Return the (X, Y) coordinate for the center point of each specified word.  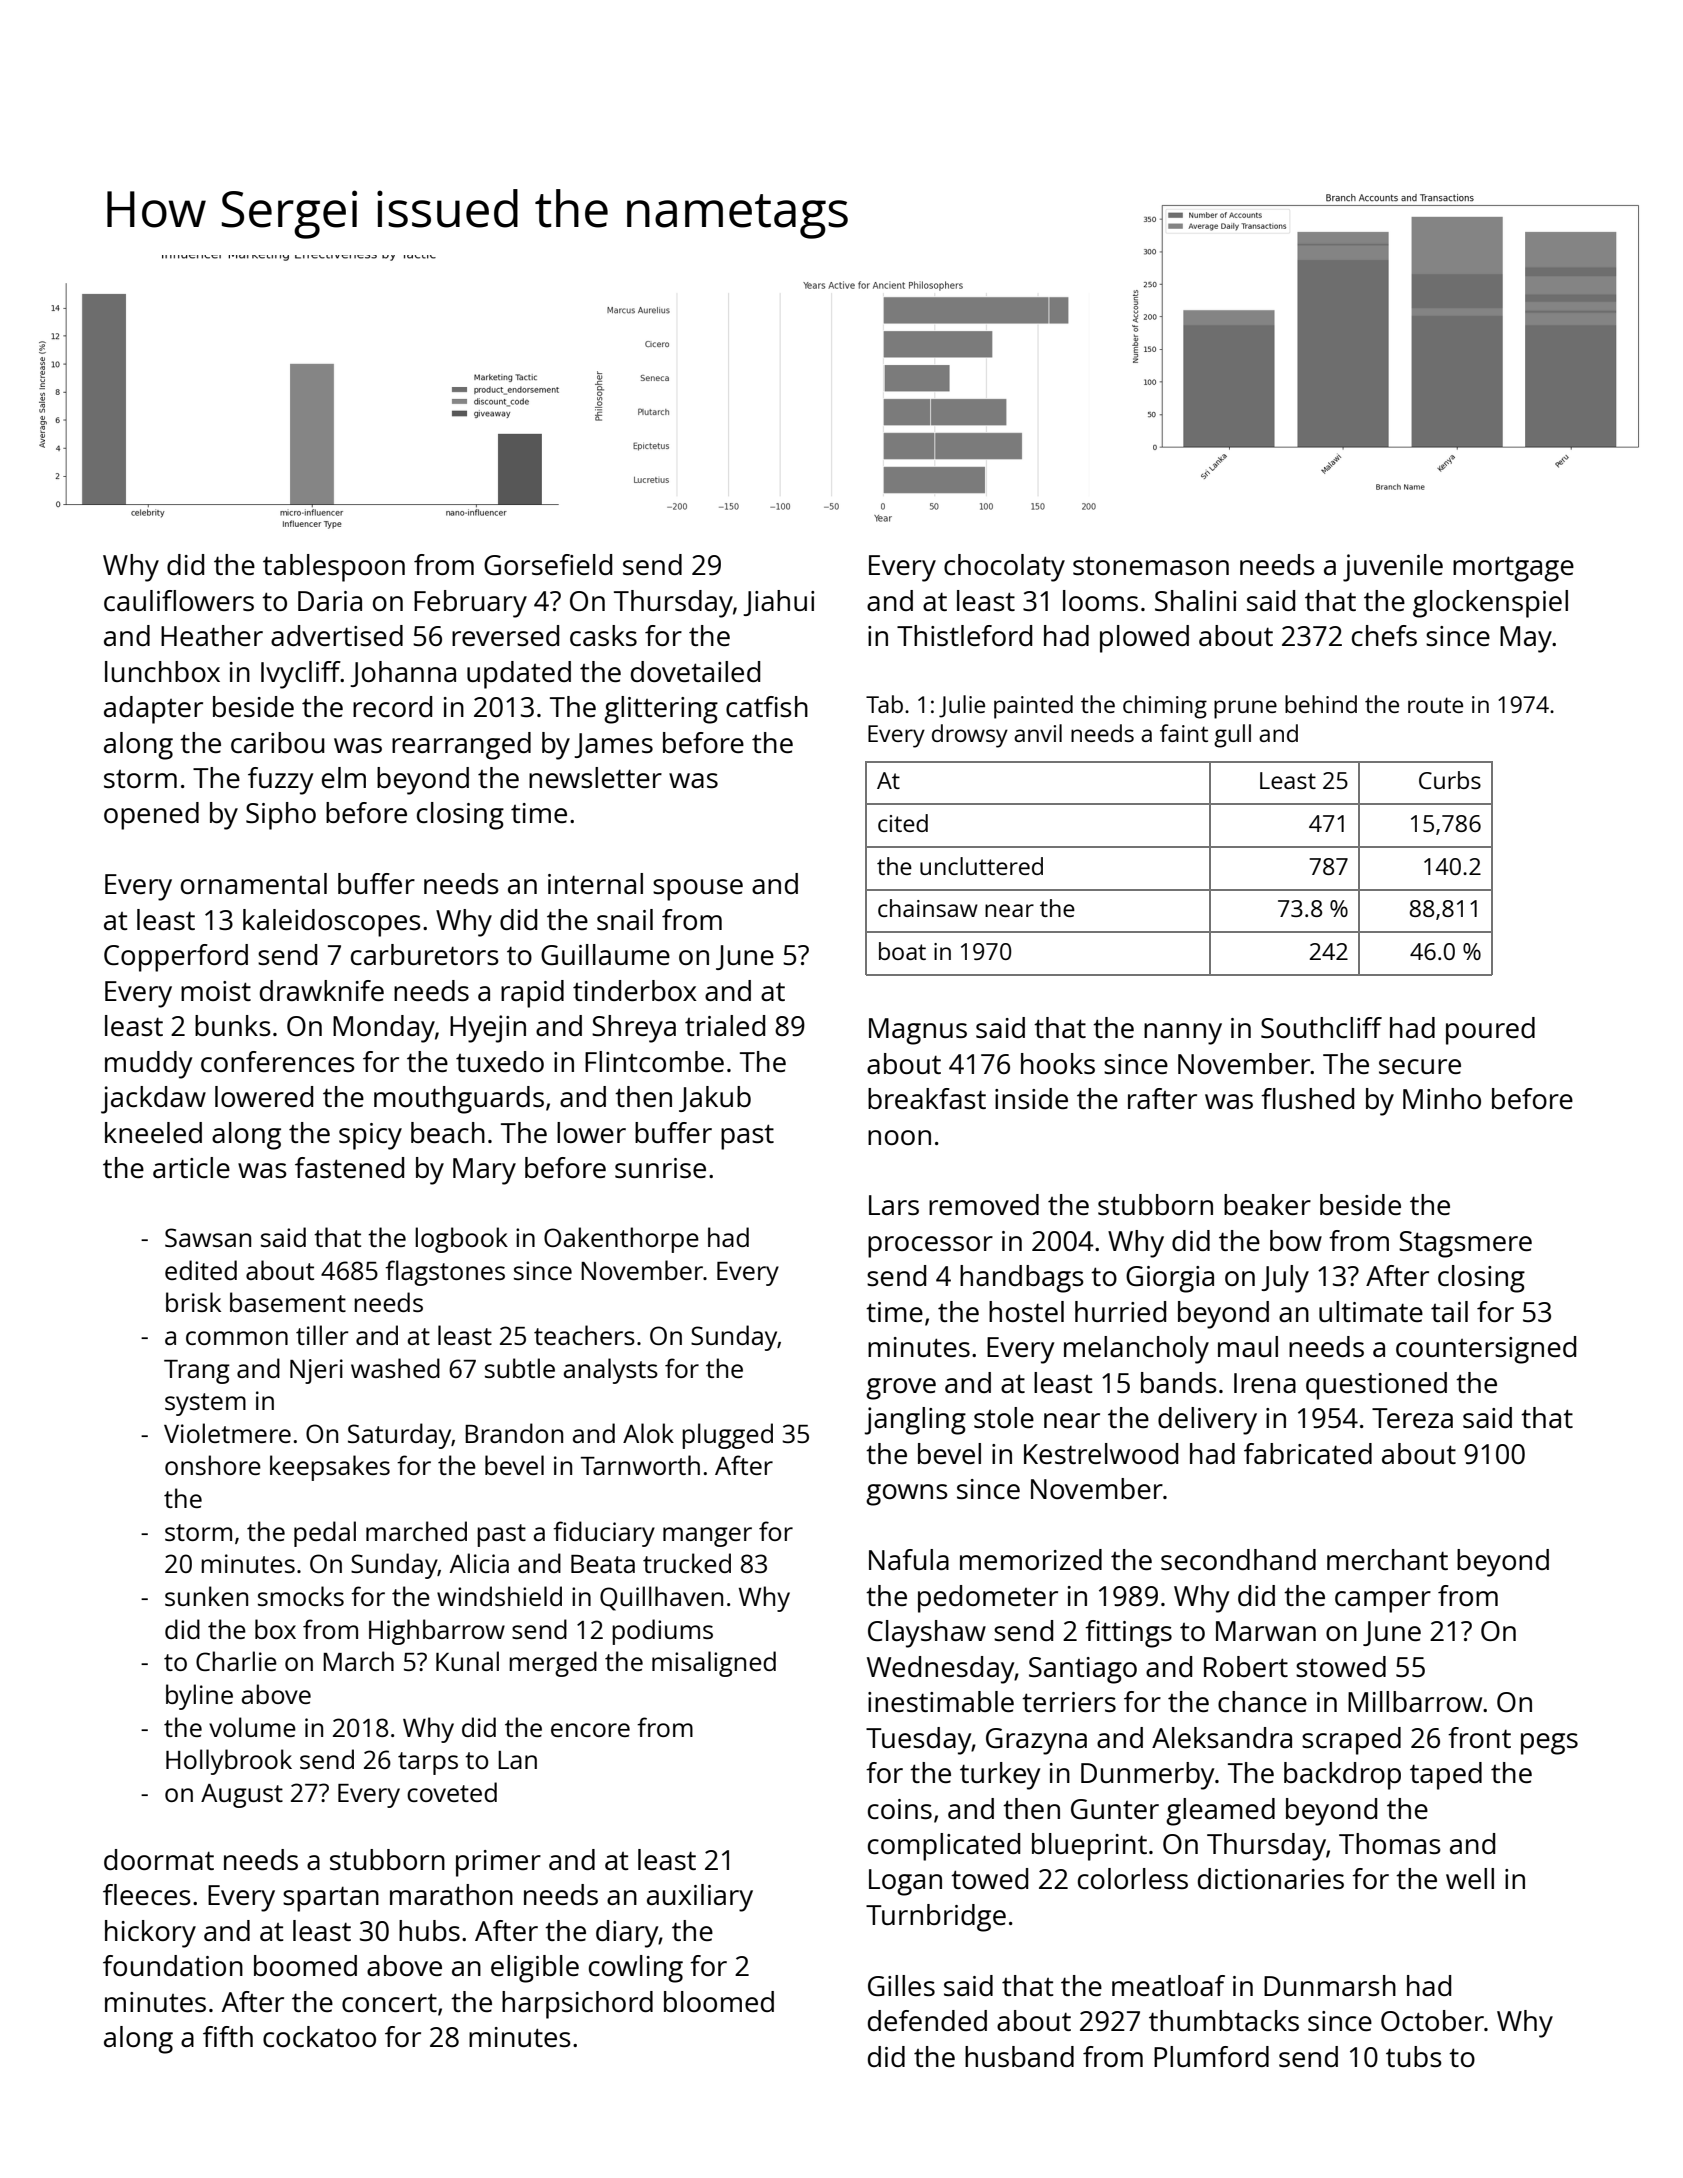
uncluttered (981, 866)
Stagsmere (1465, 1244)
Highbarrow (437, 1632)
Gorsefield (548, 564)
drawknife (322, 990)
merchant (1387, 1559)
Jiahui (778, 603)
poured (1490, 1031)
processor (930, 1247)
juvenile (1393, 568)
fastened (349, 1167)
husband (1019, 2056)
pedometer (988, 1599)
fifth (228, 2036)
